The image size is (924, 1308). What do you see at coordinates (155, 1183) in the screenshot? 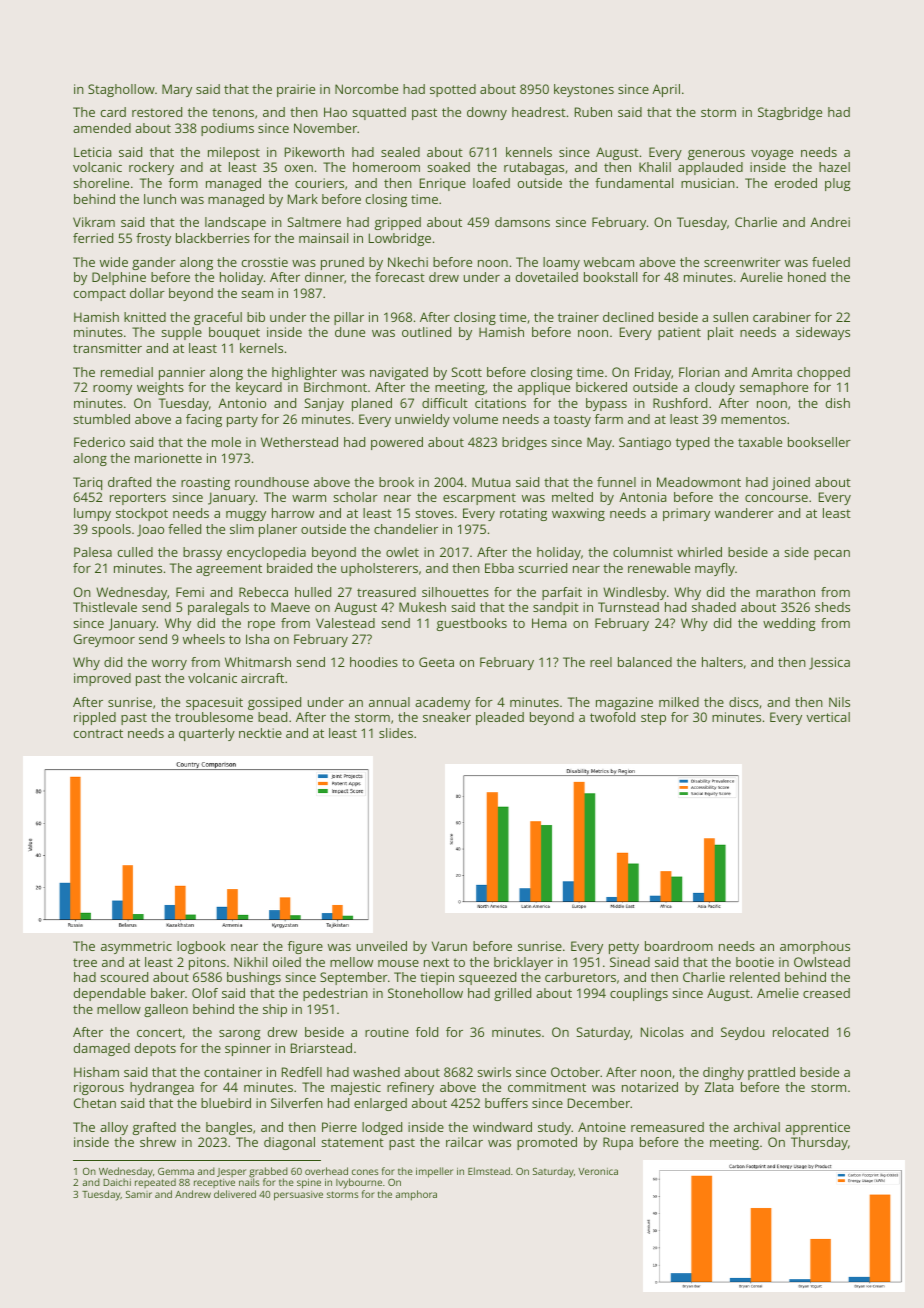
I see `repeated` at bounding box center [155, 1183].
